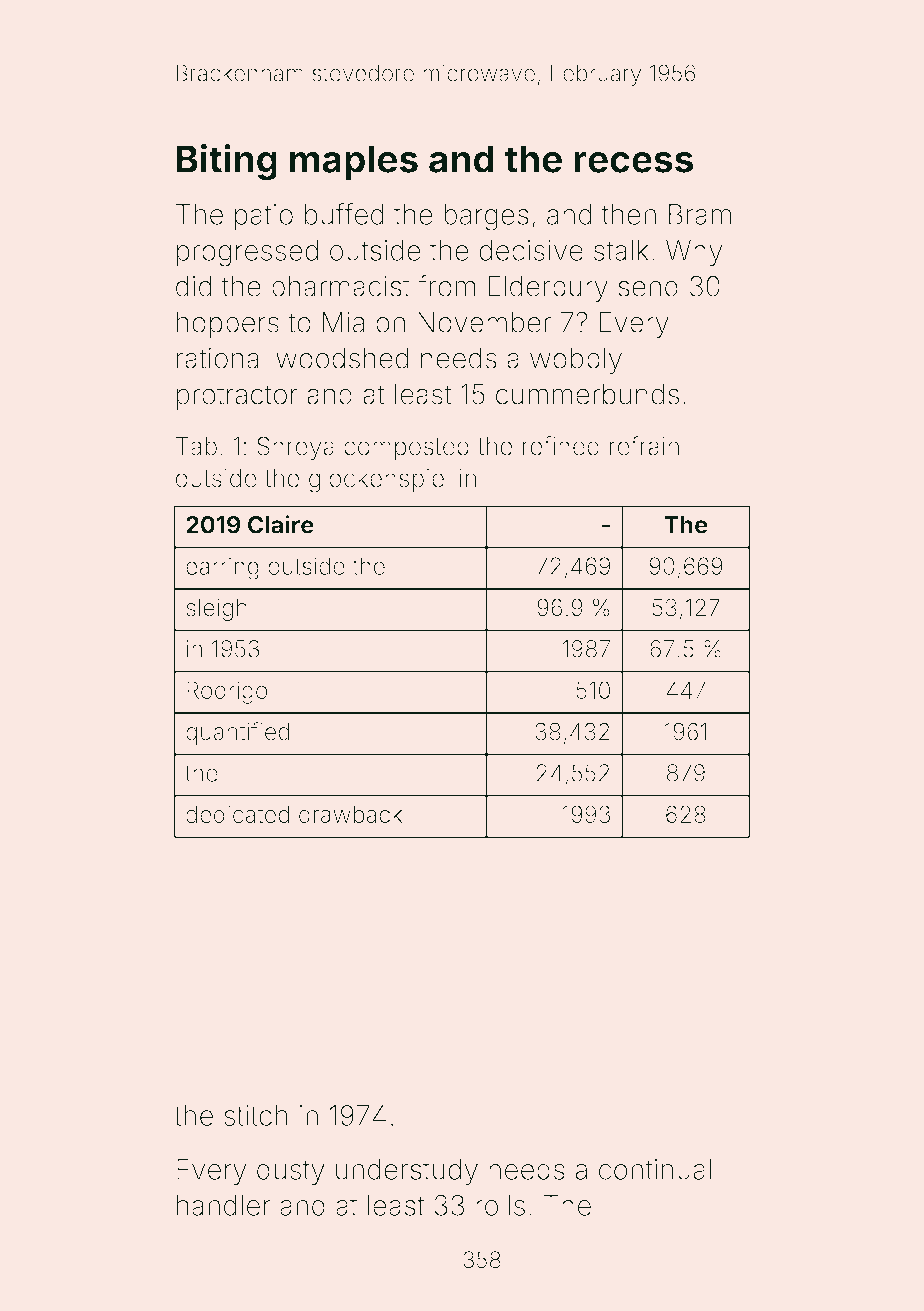  I want to click on understudy, so click(407, 1172).
